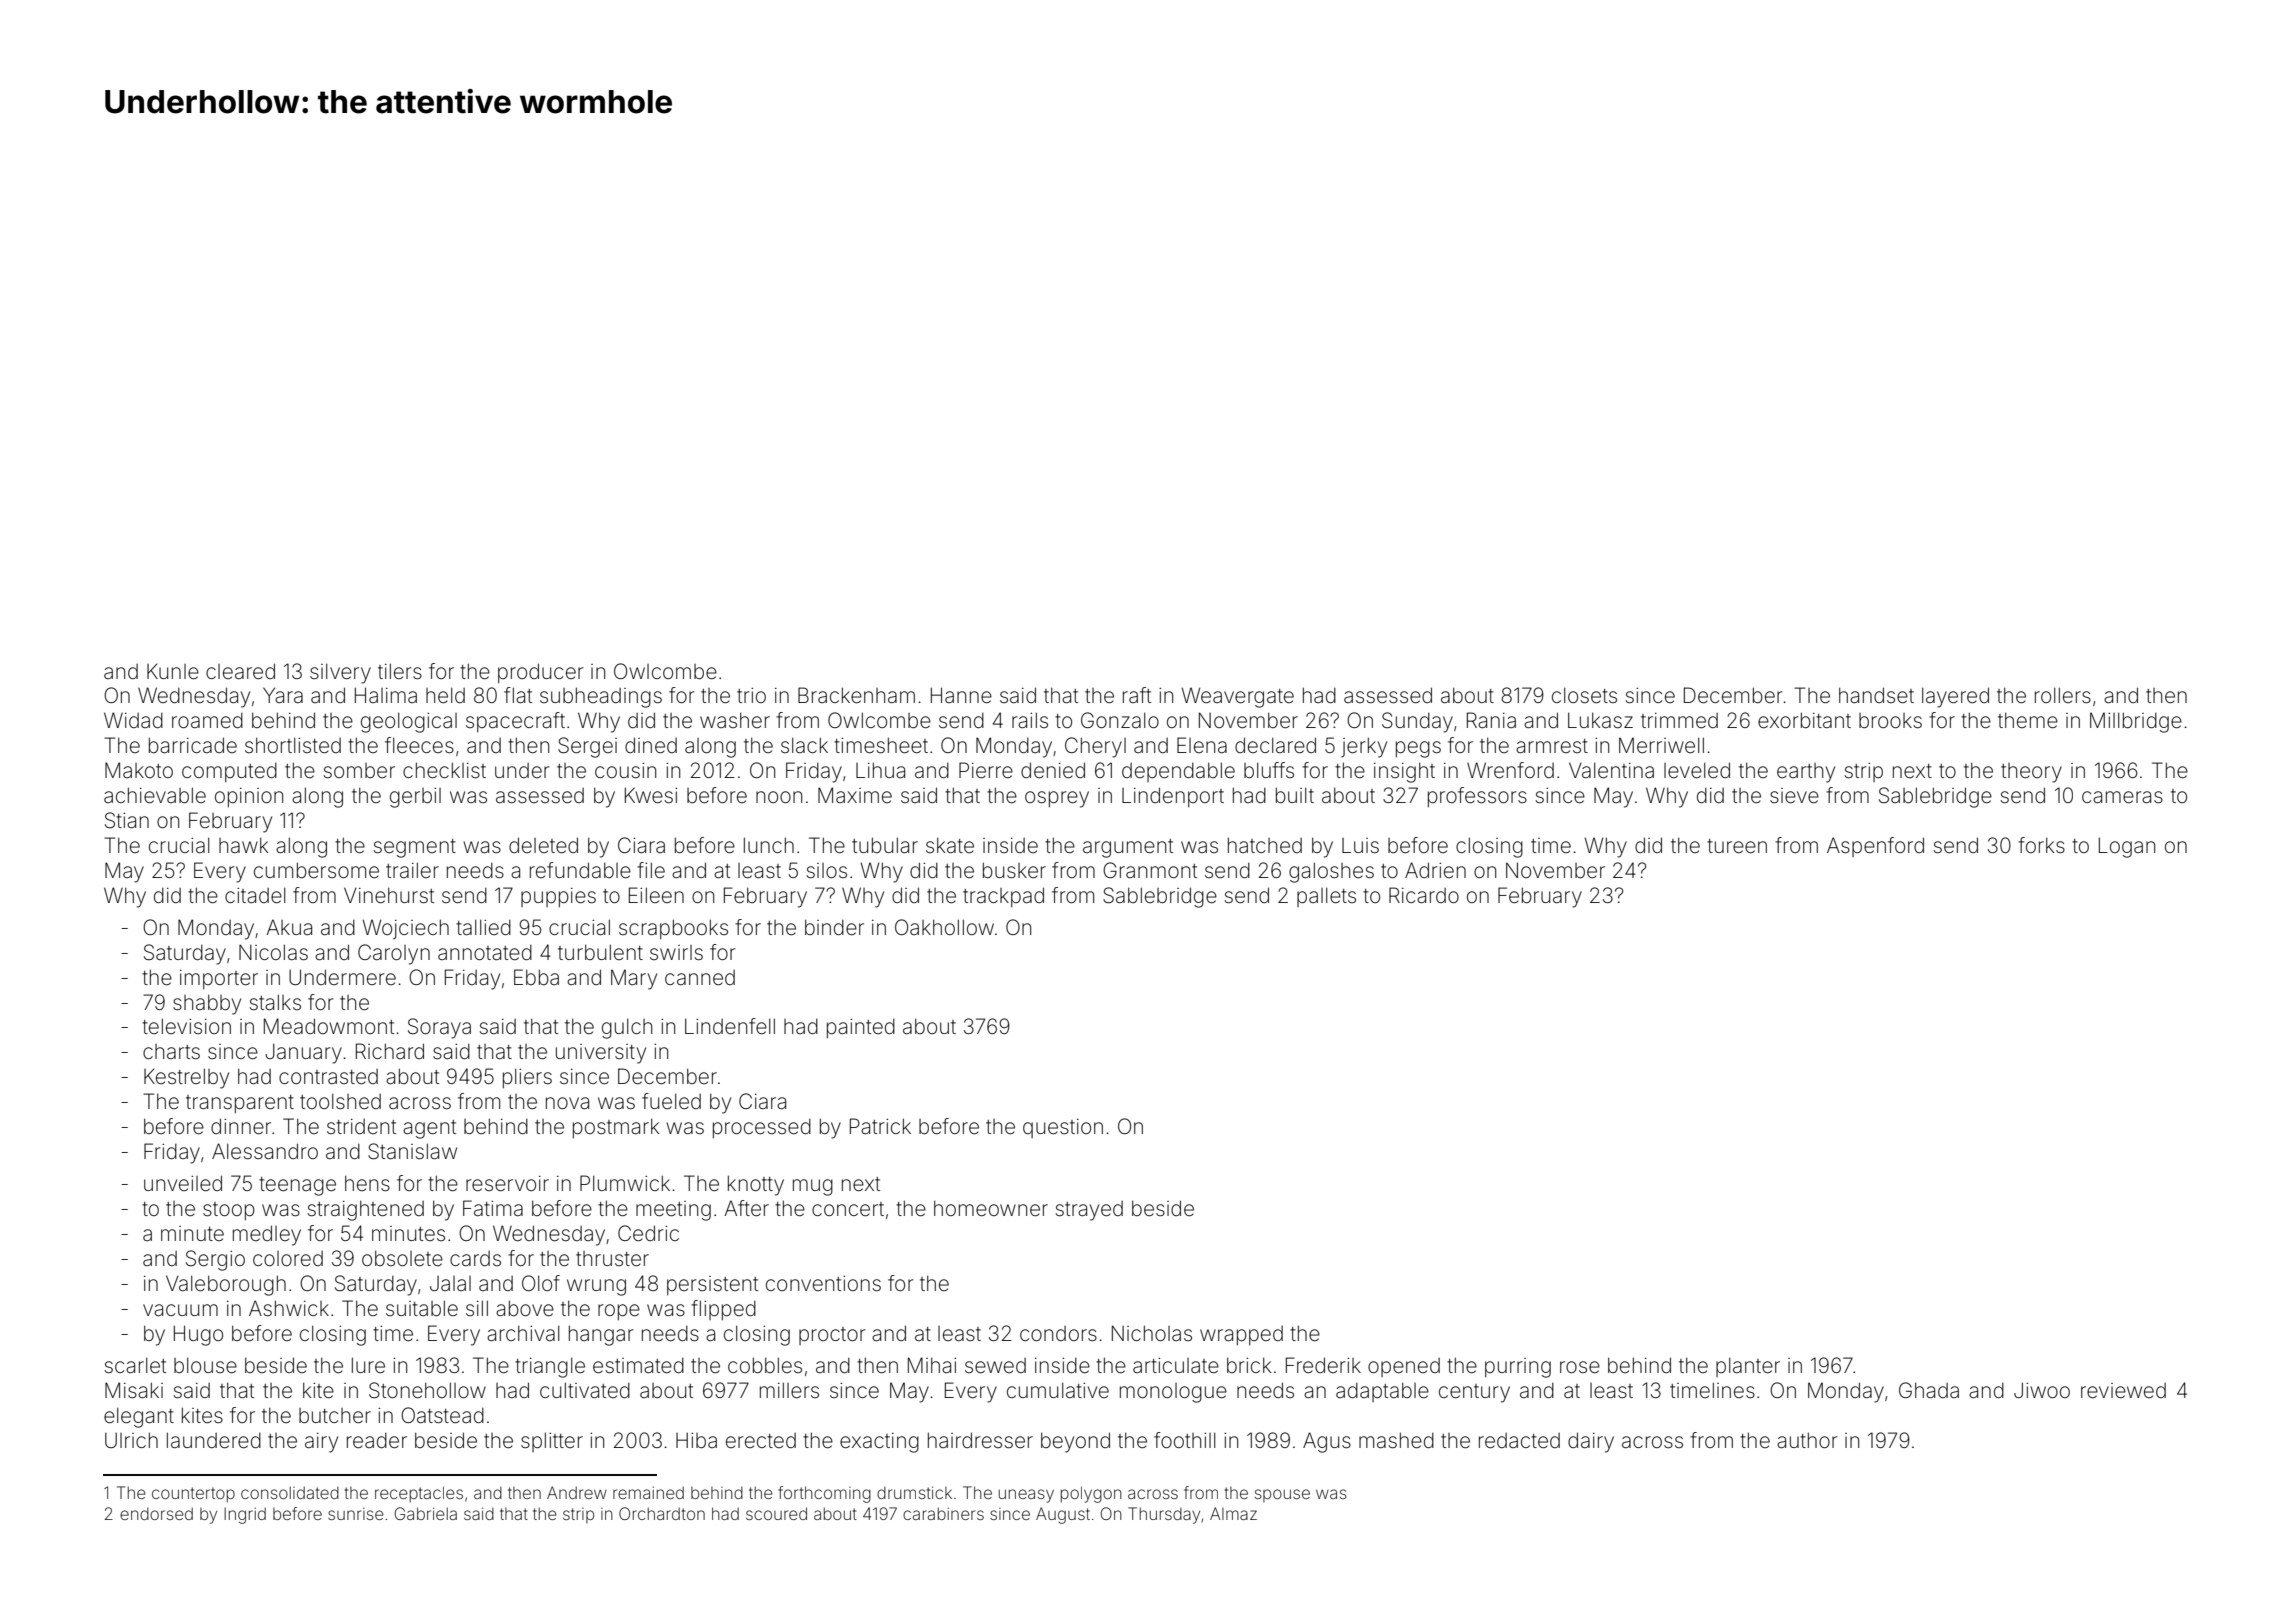 Image resolution: width=2292 pixels, height=1620 pixels. I want to click on drumstick, so click(914, 1492).
